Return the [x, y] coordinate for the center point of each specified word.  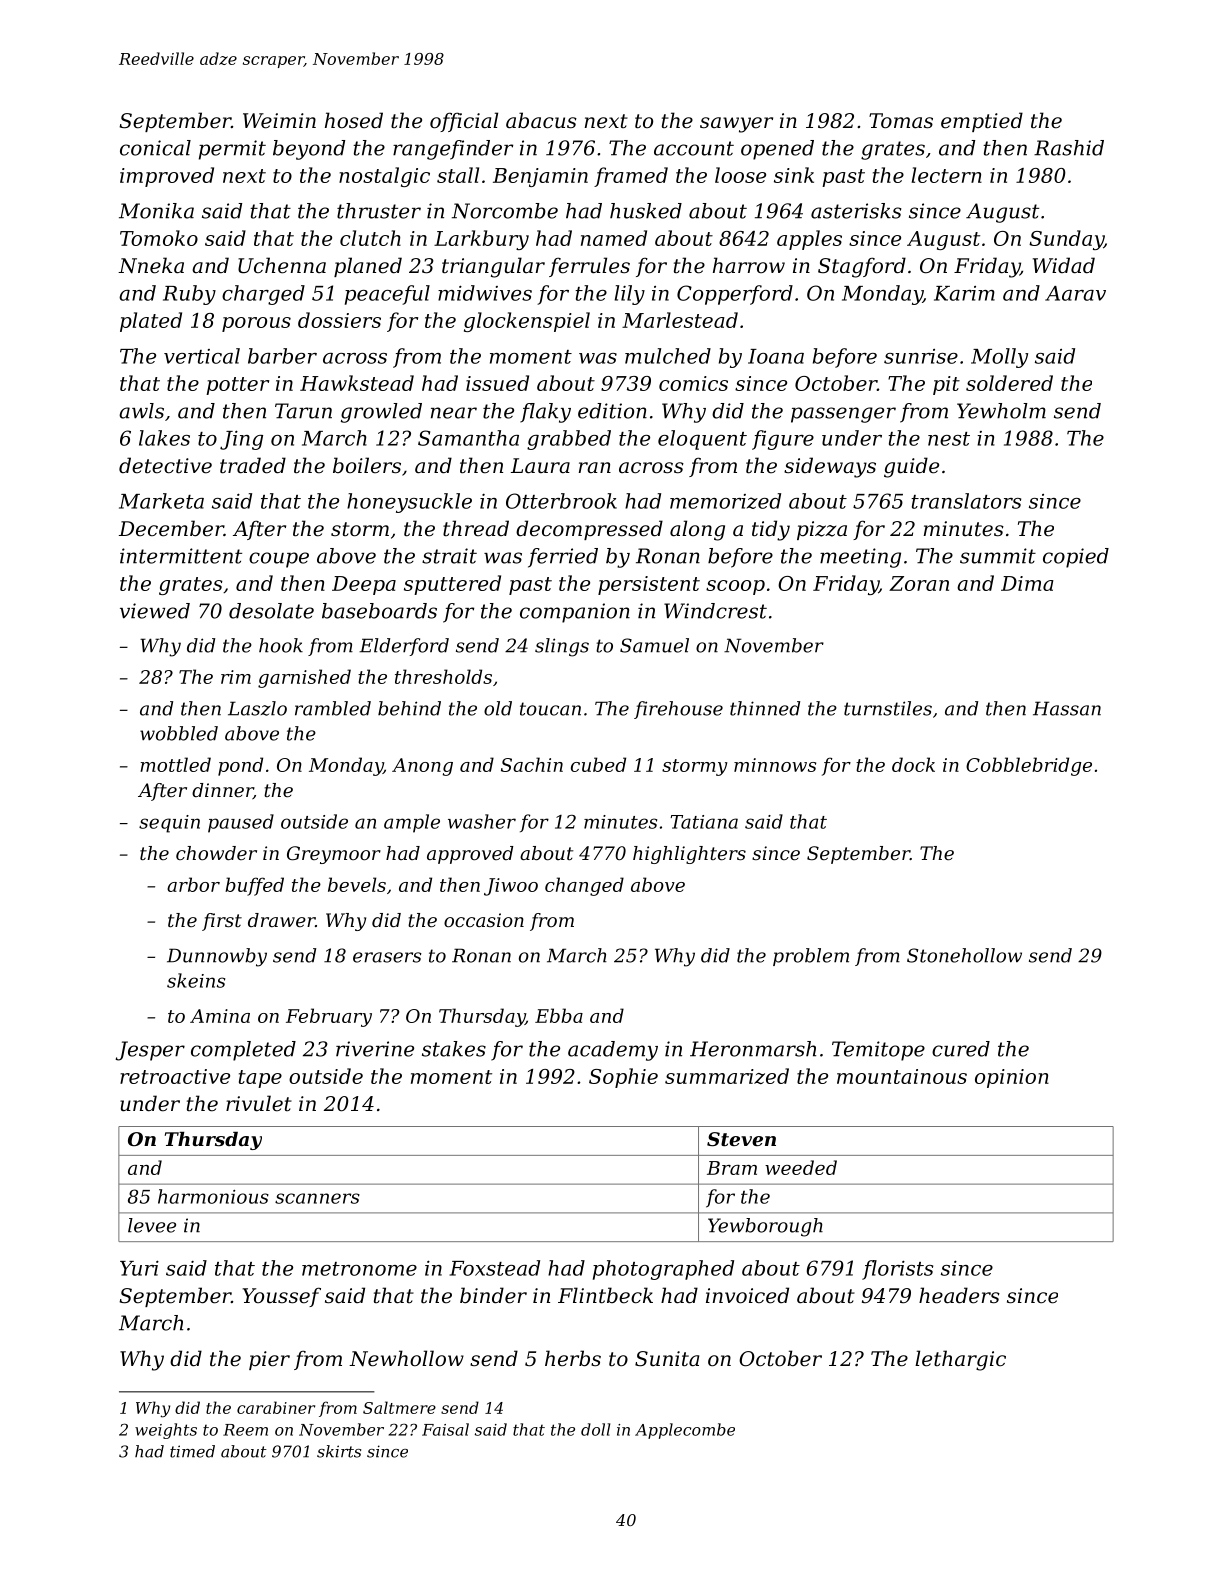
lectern [946, 175]
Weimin [279, 121]
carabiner [276, 1407]
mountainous [902, 1076]
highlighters [689, 855]
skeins [196, 980]
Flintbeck [605, 1295]
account [694, 148]
